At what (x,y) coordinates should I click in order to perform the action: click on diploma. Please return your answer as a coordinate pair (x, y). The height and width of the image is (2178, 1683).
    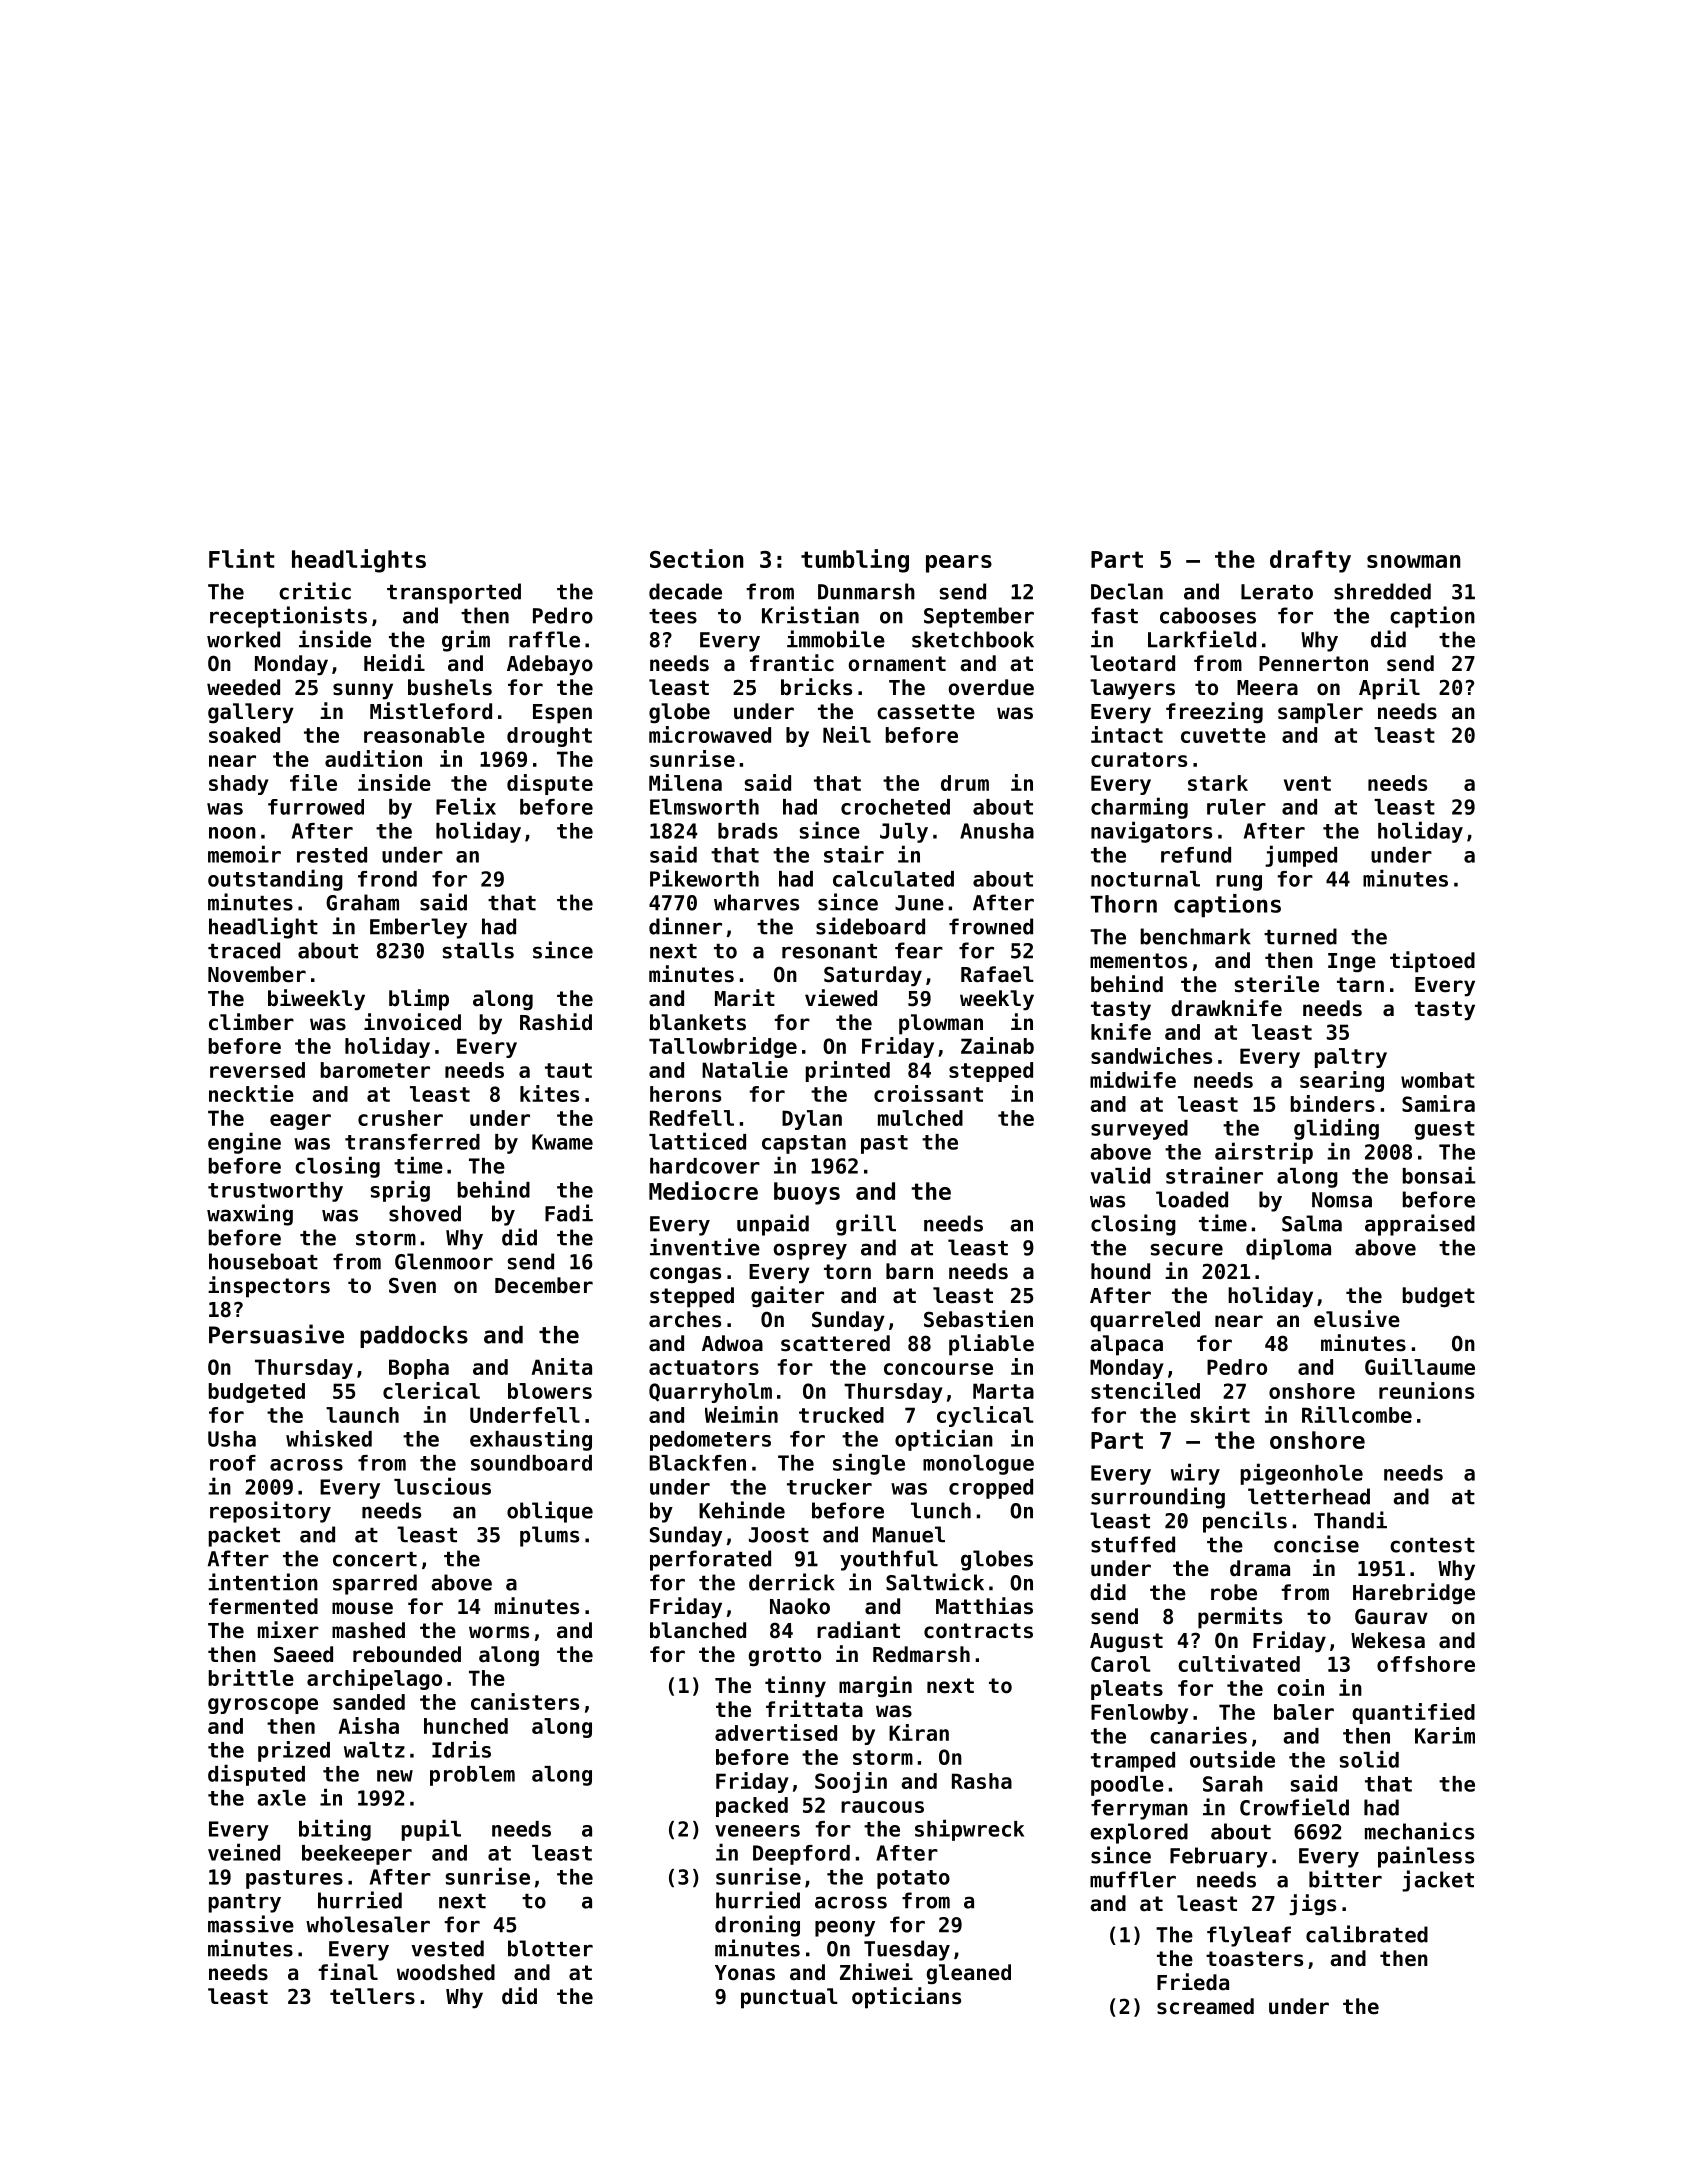
    Looking at the image, I should click on (1288, 1249).
